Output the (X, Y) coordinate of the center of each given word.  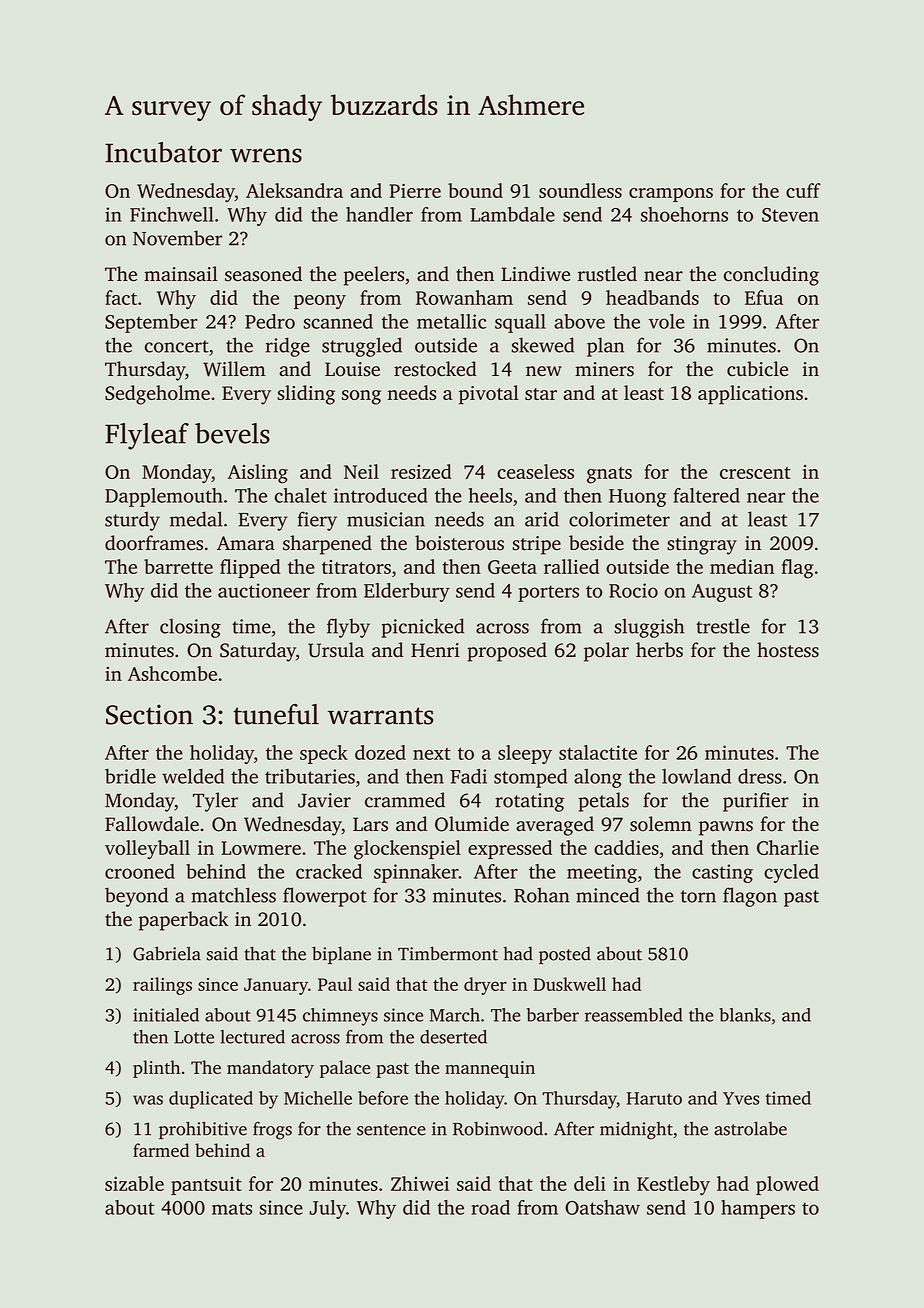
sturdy (132, 521)
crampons (671, 195)
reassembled (633, 1015)
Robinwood (498, 1128)
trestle (723, 626)
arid (542, 519)
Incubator (163, 152)
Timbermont (448, 953)
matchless (233, 895)
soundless (580, 190)
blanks (745, 1015)
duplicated (211, 1100)
